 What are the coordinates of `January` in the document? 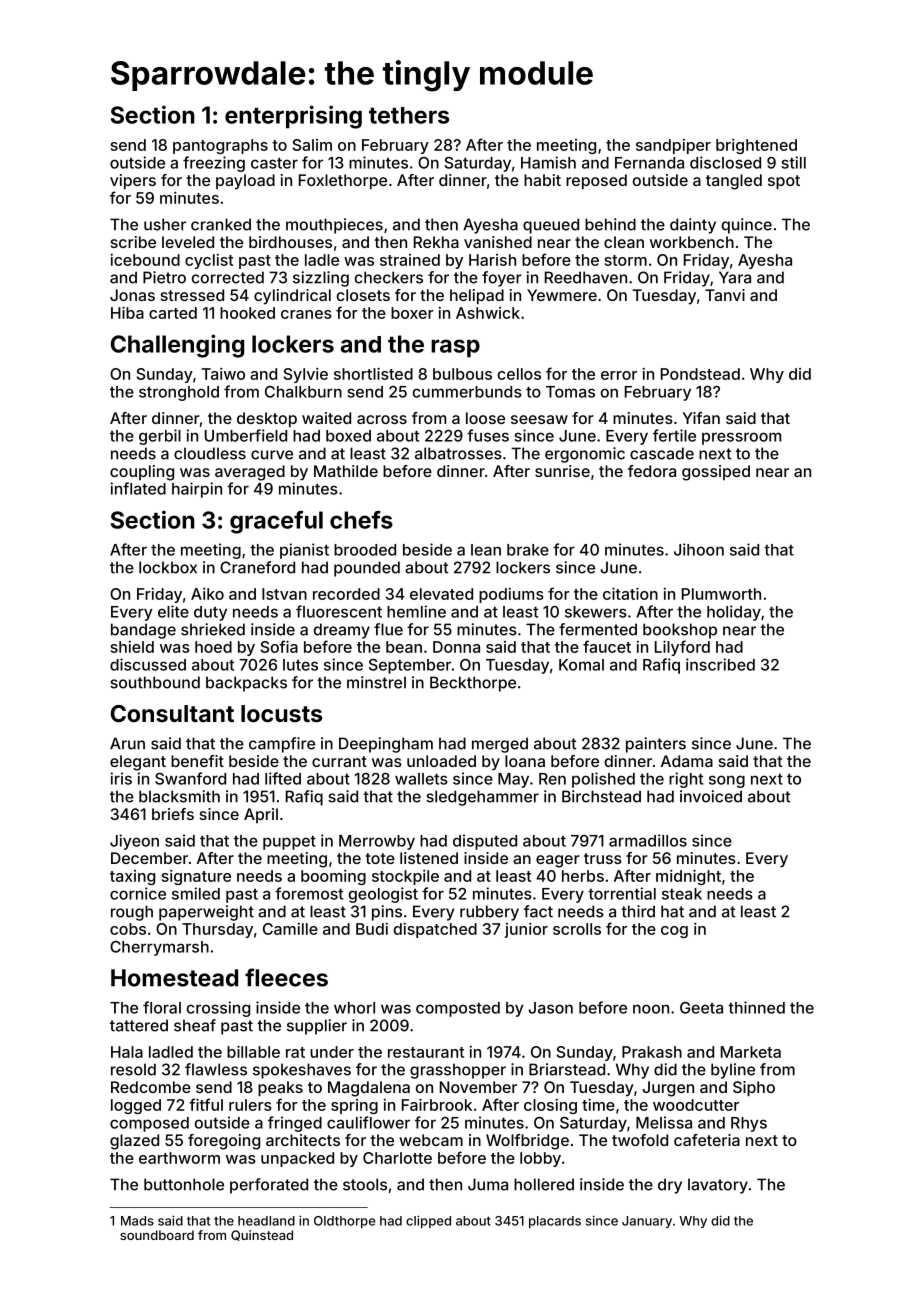 It's located at (647, 1222).
